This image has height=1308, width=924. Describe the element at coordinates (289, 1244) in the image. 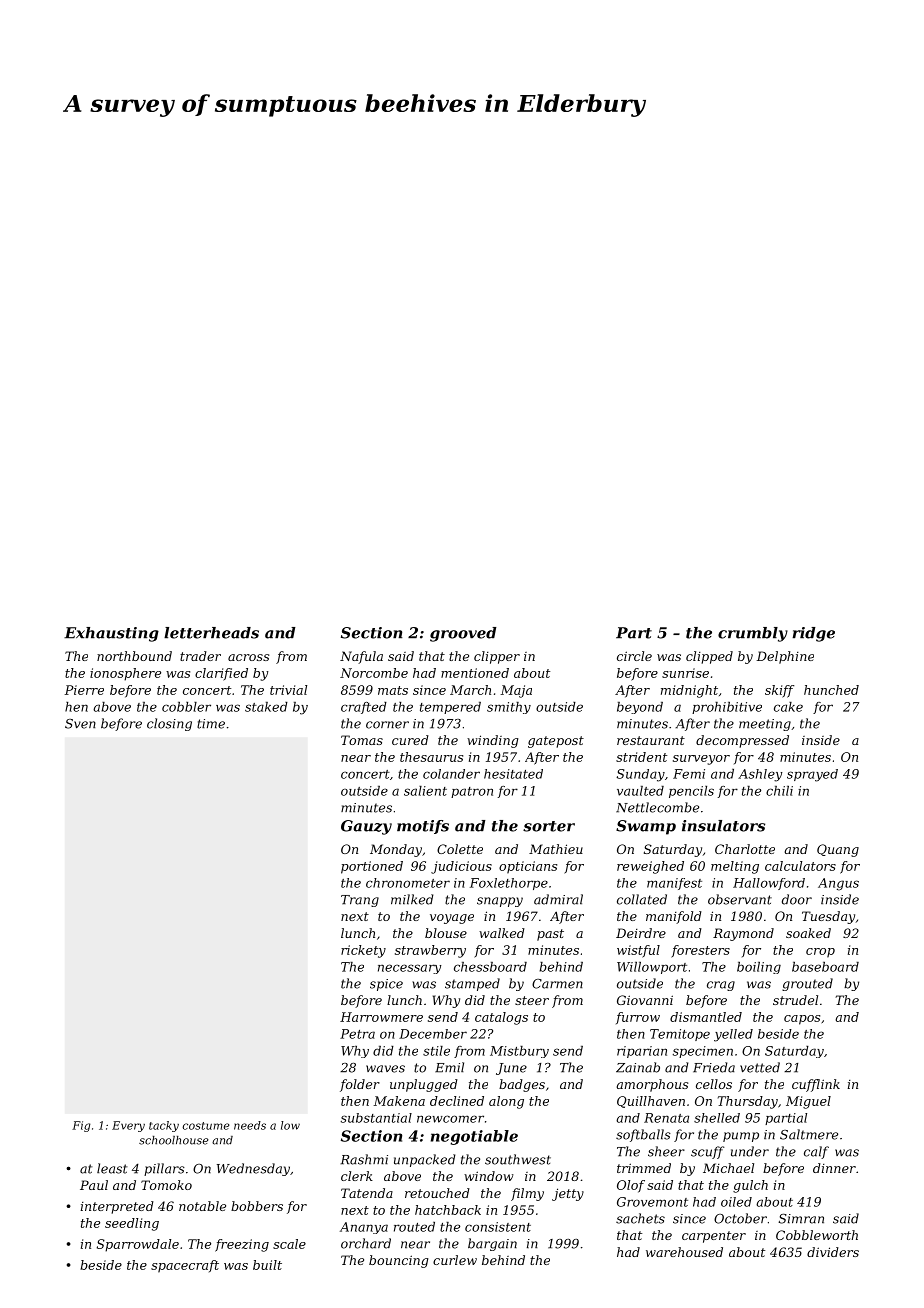

I see `scale` at that location.
